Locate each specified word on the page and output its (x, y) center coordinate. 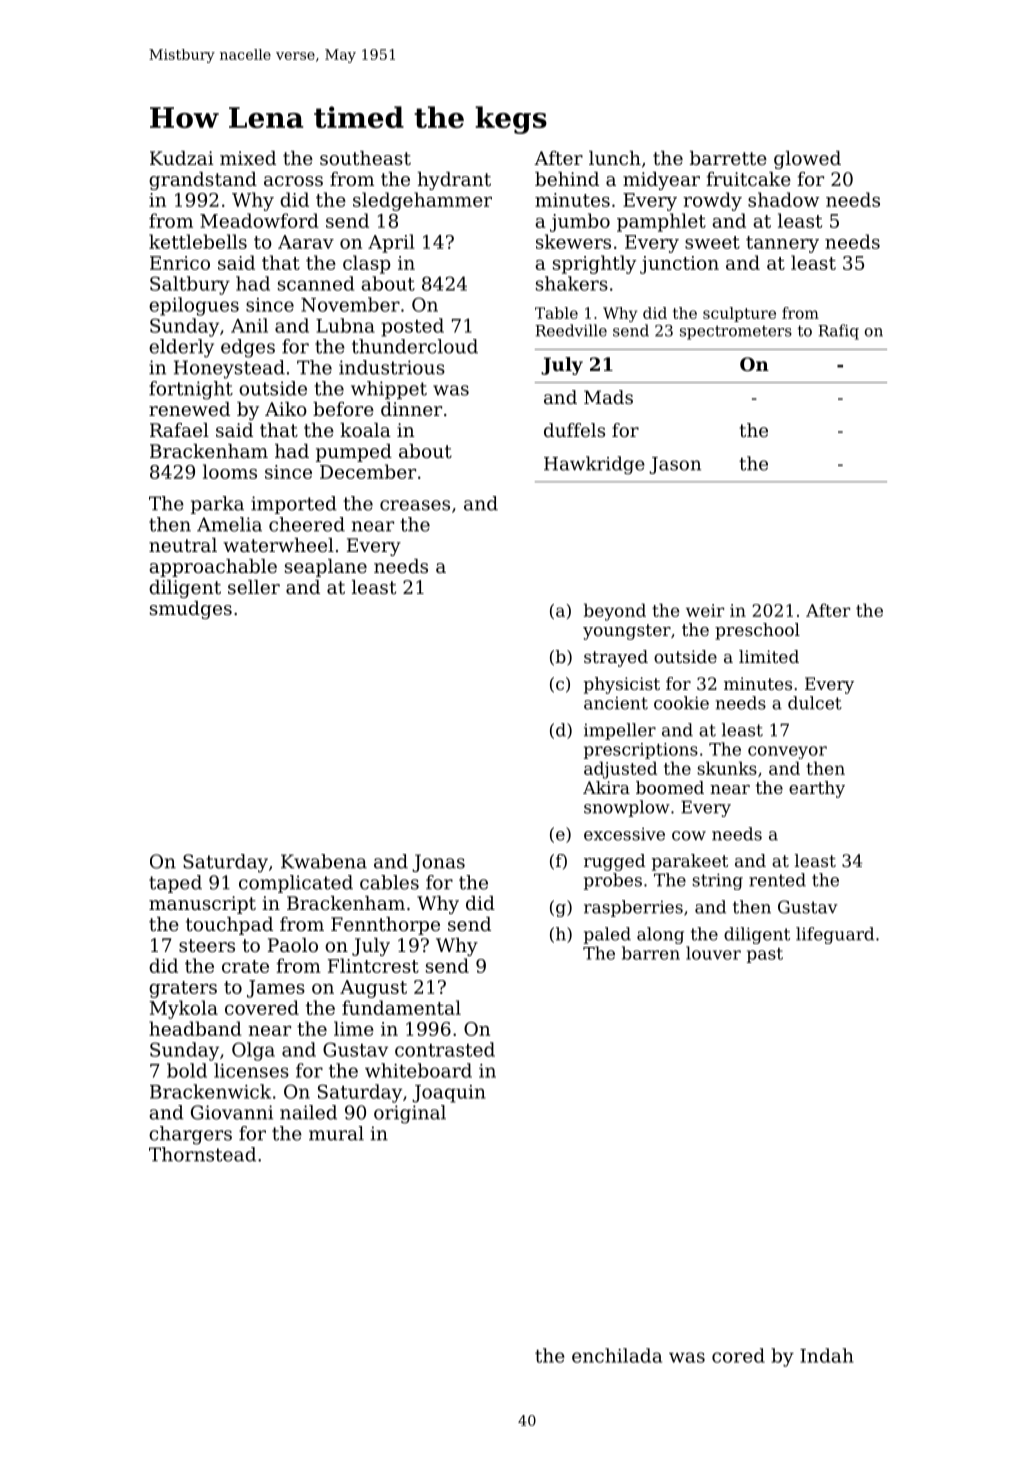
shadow (783, 199)
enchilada (617, 1355)
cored (738, 1355)
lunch (615, 158)
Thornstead (202, 1154)
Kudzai (182, 158)
